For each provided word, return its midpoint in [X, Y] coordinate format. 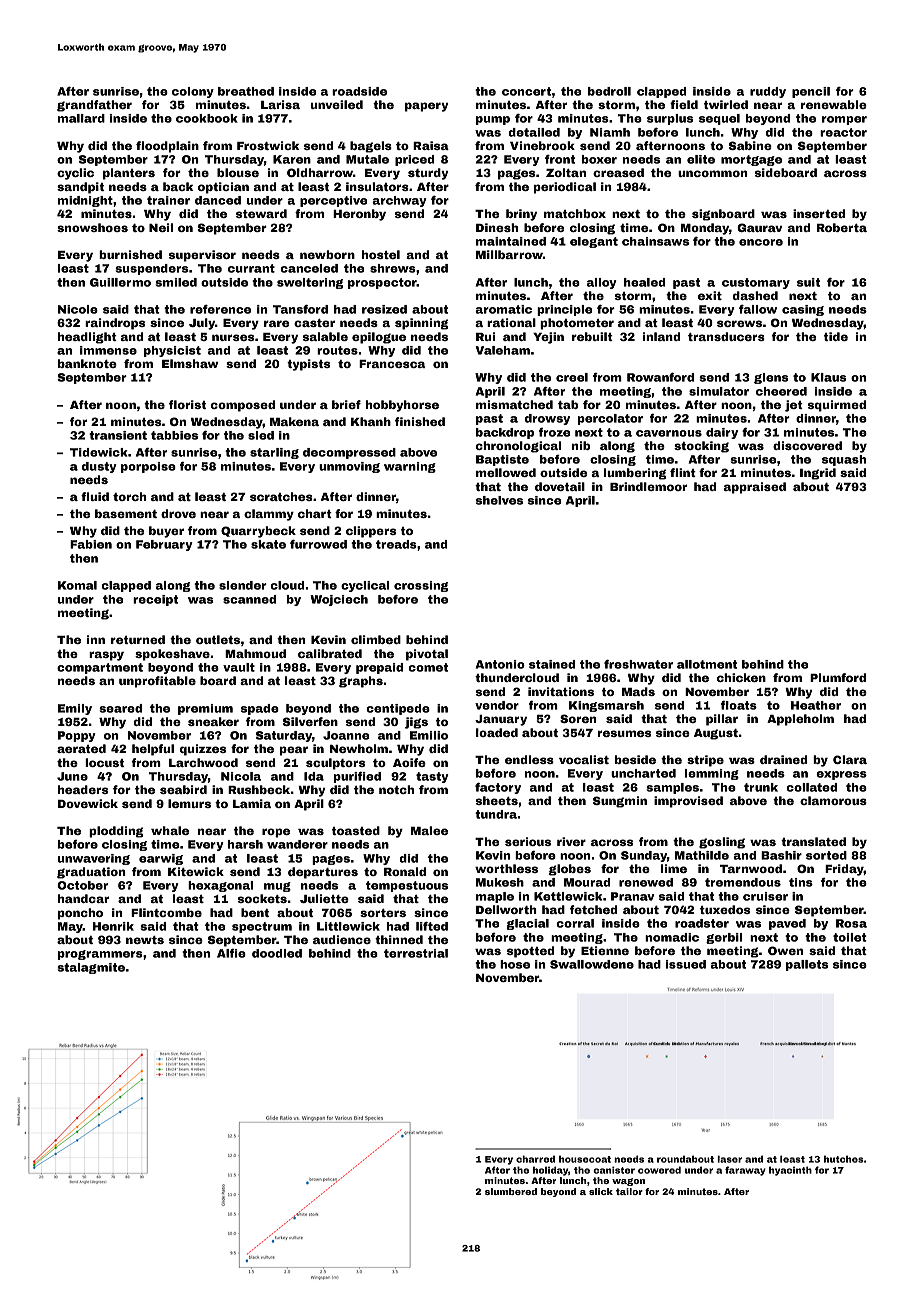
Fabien [91, 544]
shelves [499, 500]
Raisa [431, 145]
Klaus [828, 377]
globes [570, 870]
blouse [238, 172]
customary [756, 283]
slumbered [511, 1191]
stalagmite [91, 968]
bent [255, 912]
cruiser [765, 896]
